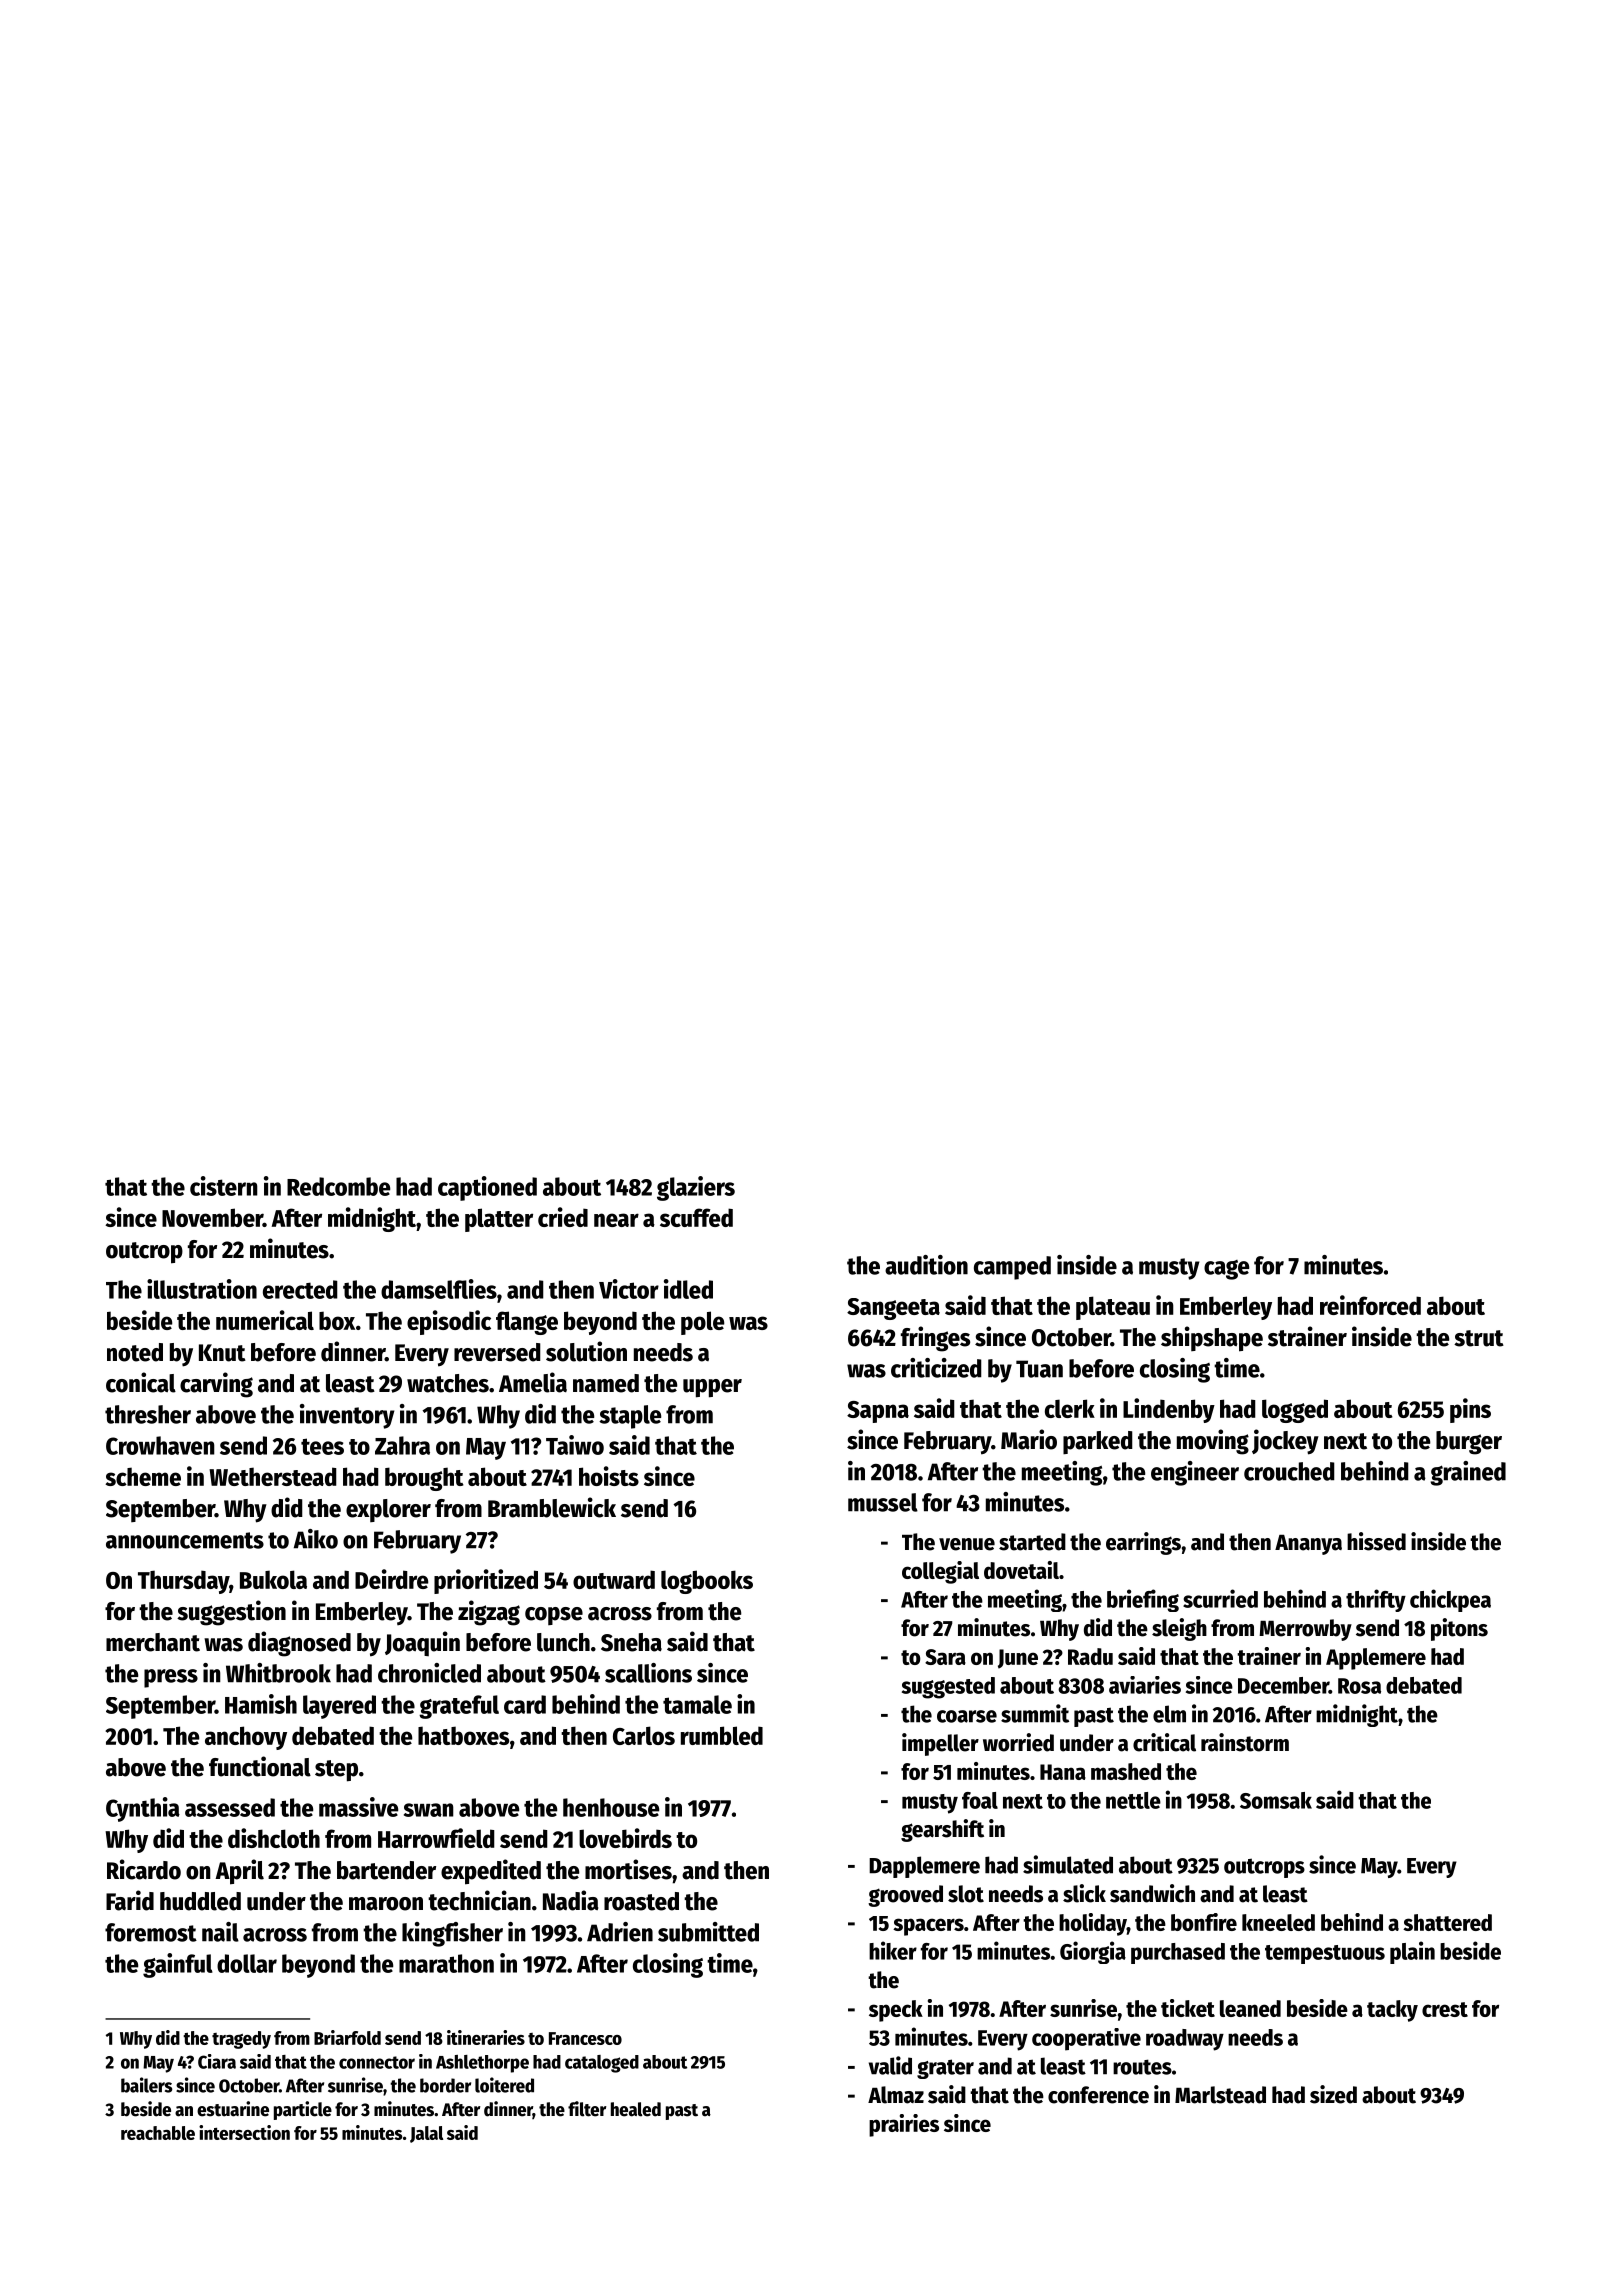 The width and height of the screenshot is (1620, 2292). What do you see at coordinates (696, 1188) in the screenshot?
I see `glaziers` at bounding box center [696, 1188].
